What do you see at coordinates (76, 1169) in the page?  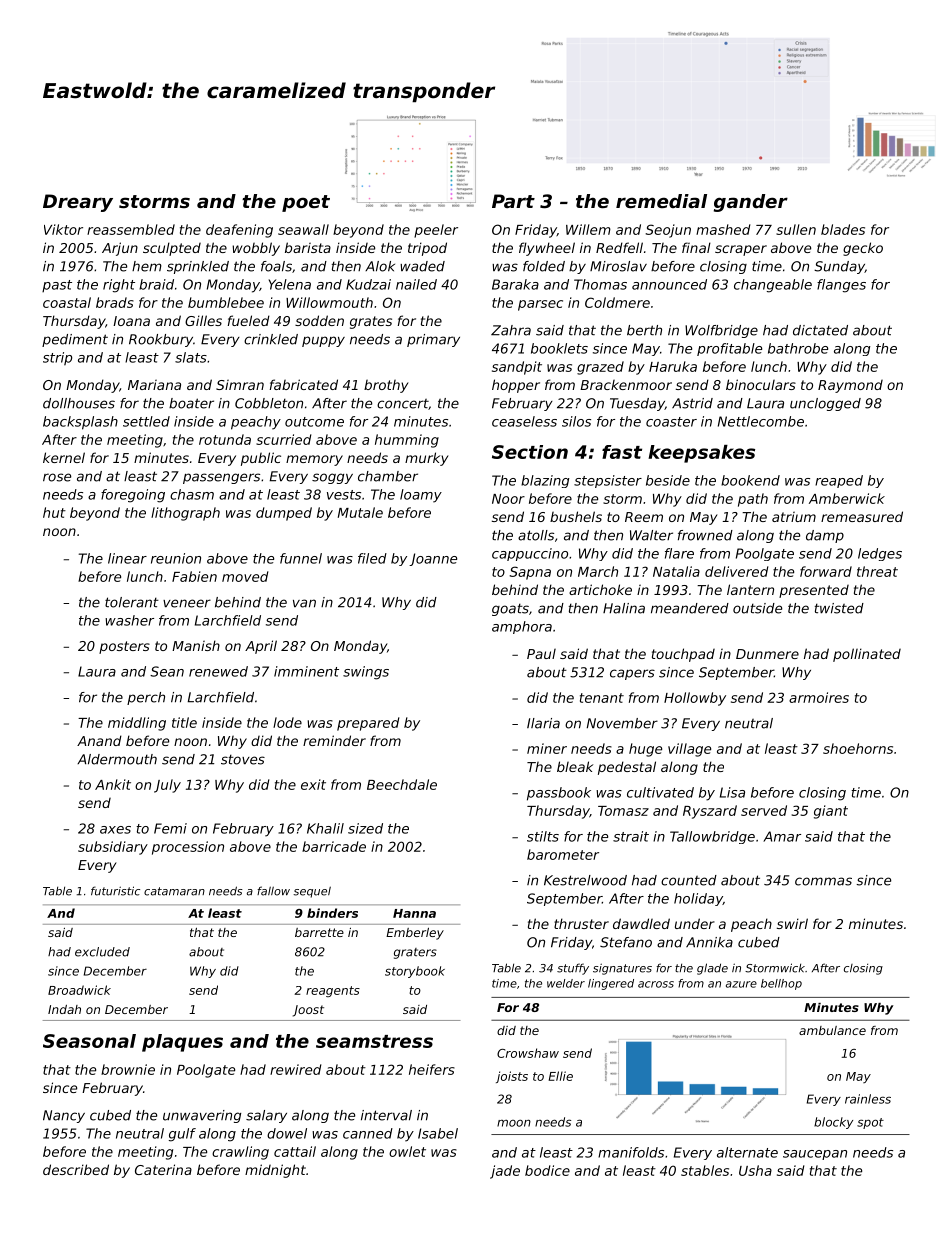 I see `described` at bounding box center [76, 1169].
